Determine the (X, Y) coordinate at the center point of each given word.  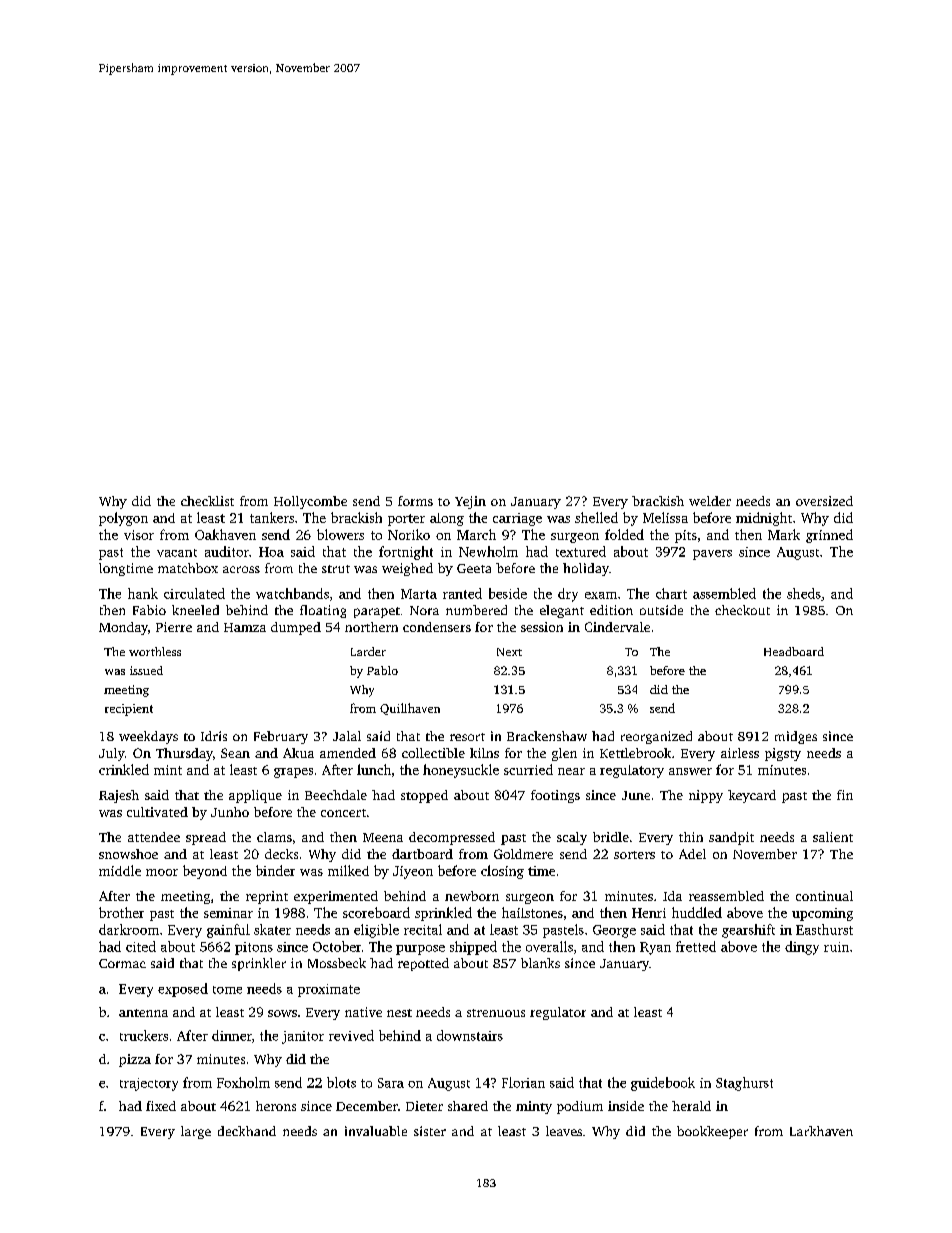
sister (430, 1131)
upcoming (822, 914)
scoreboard (376, 912)
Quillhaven (410, 709)
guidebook (663, 1084)
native (363, 1012)
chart (671, 593)
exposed (183, 990)
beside (508, 593)
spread (206, 838)
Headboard (794, 651)
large (196, 1132)
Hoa (271, 552)
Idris (214, 736)
